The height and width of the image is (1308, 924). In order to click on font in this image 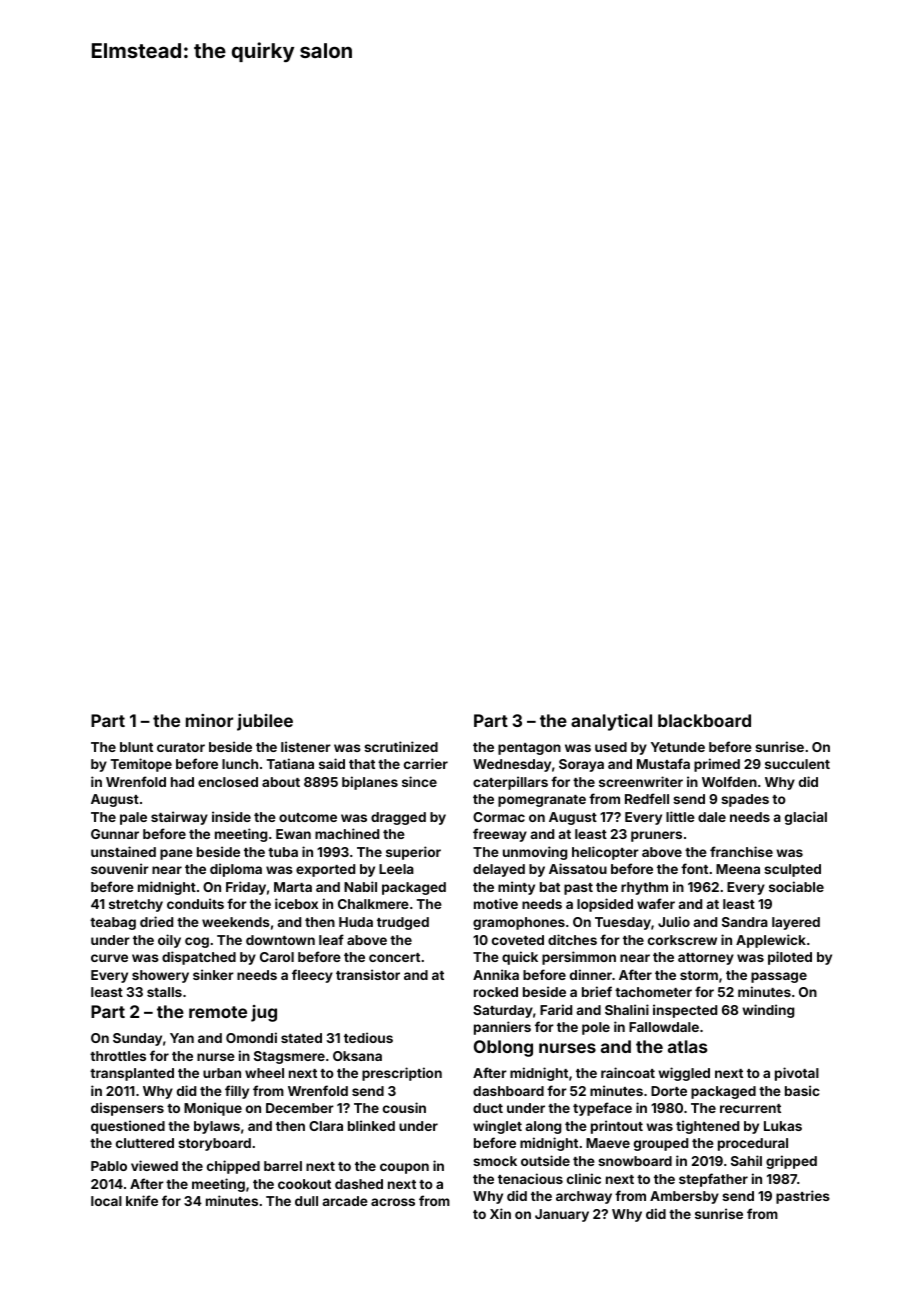, I will do `click(694, 868)`.
